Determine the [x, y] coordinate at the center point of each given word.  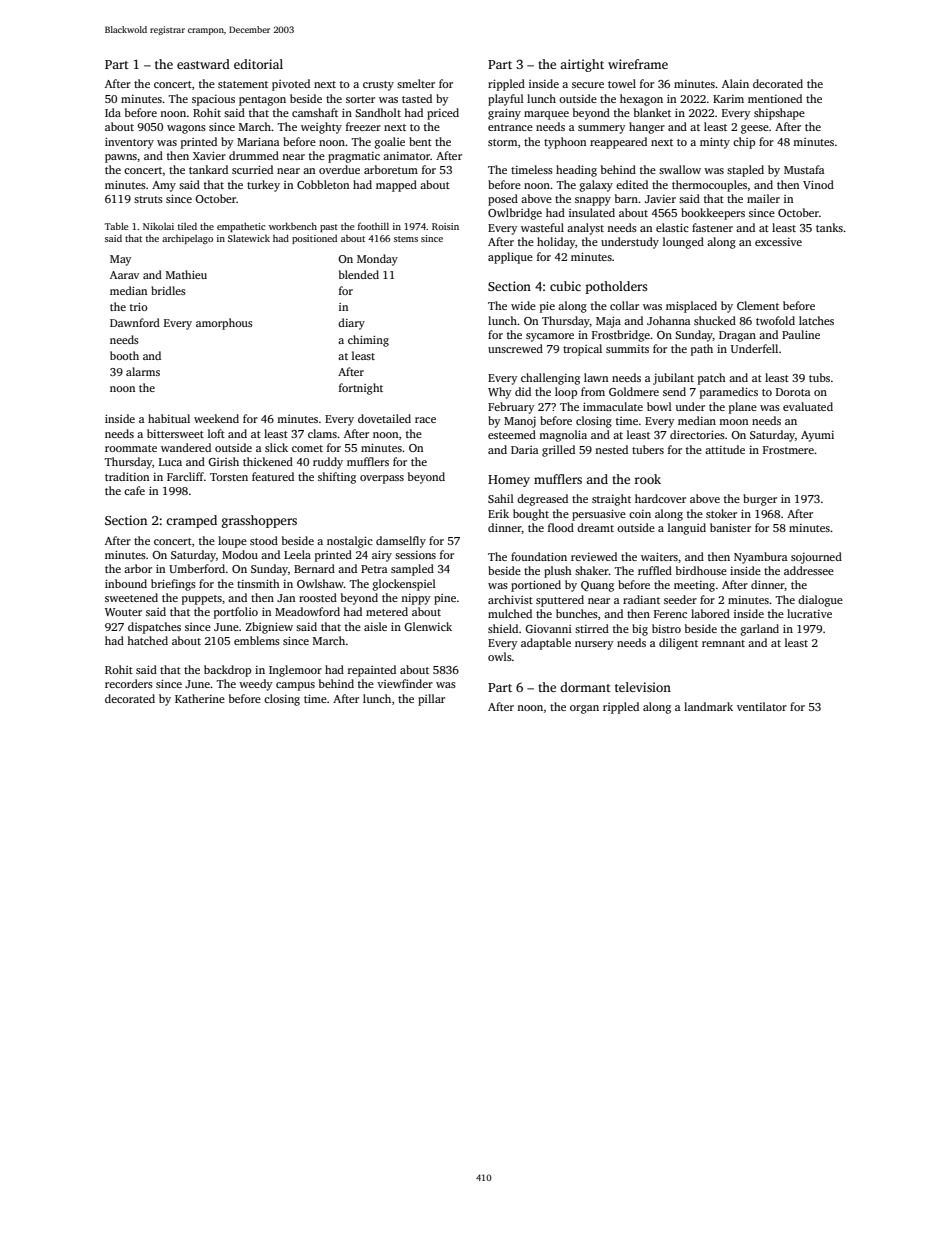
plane [743, 408]
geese [755, 129]
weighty [321, 128]
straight [611, 500]
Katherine [200, 698]
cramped [191, 521]
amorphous [224, 324]
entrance [510, 127]
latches [816, 320]
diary [351, 324]
